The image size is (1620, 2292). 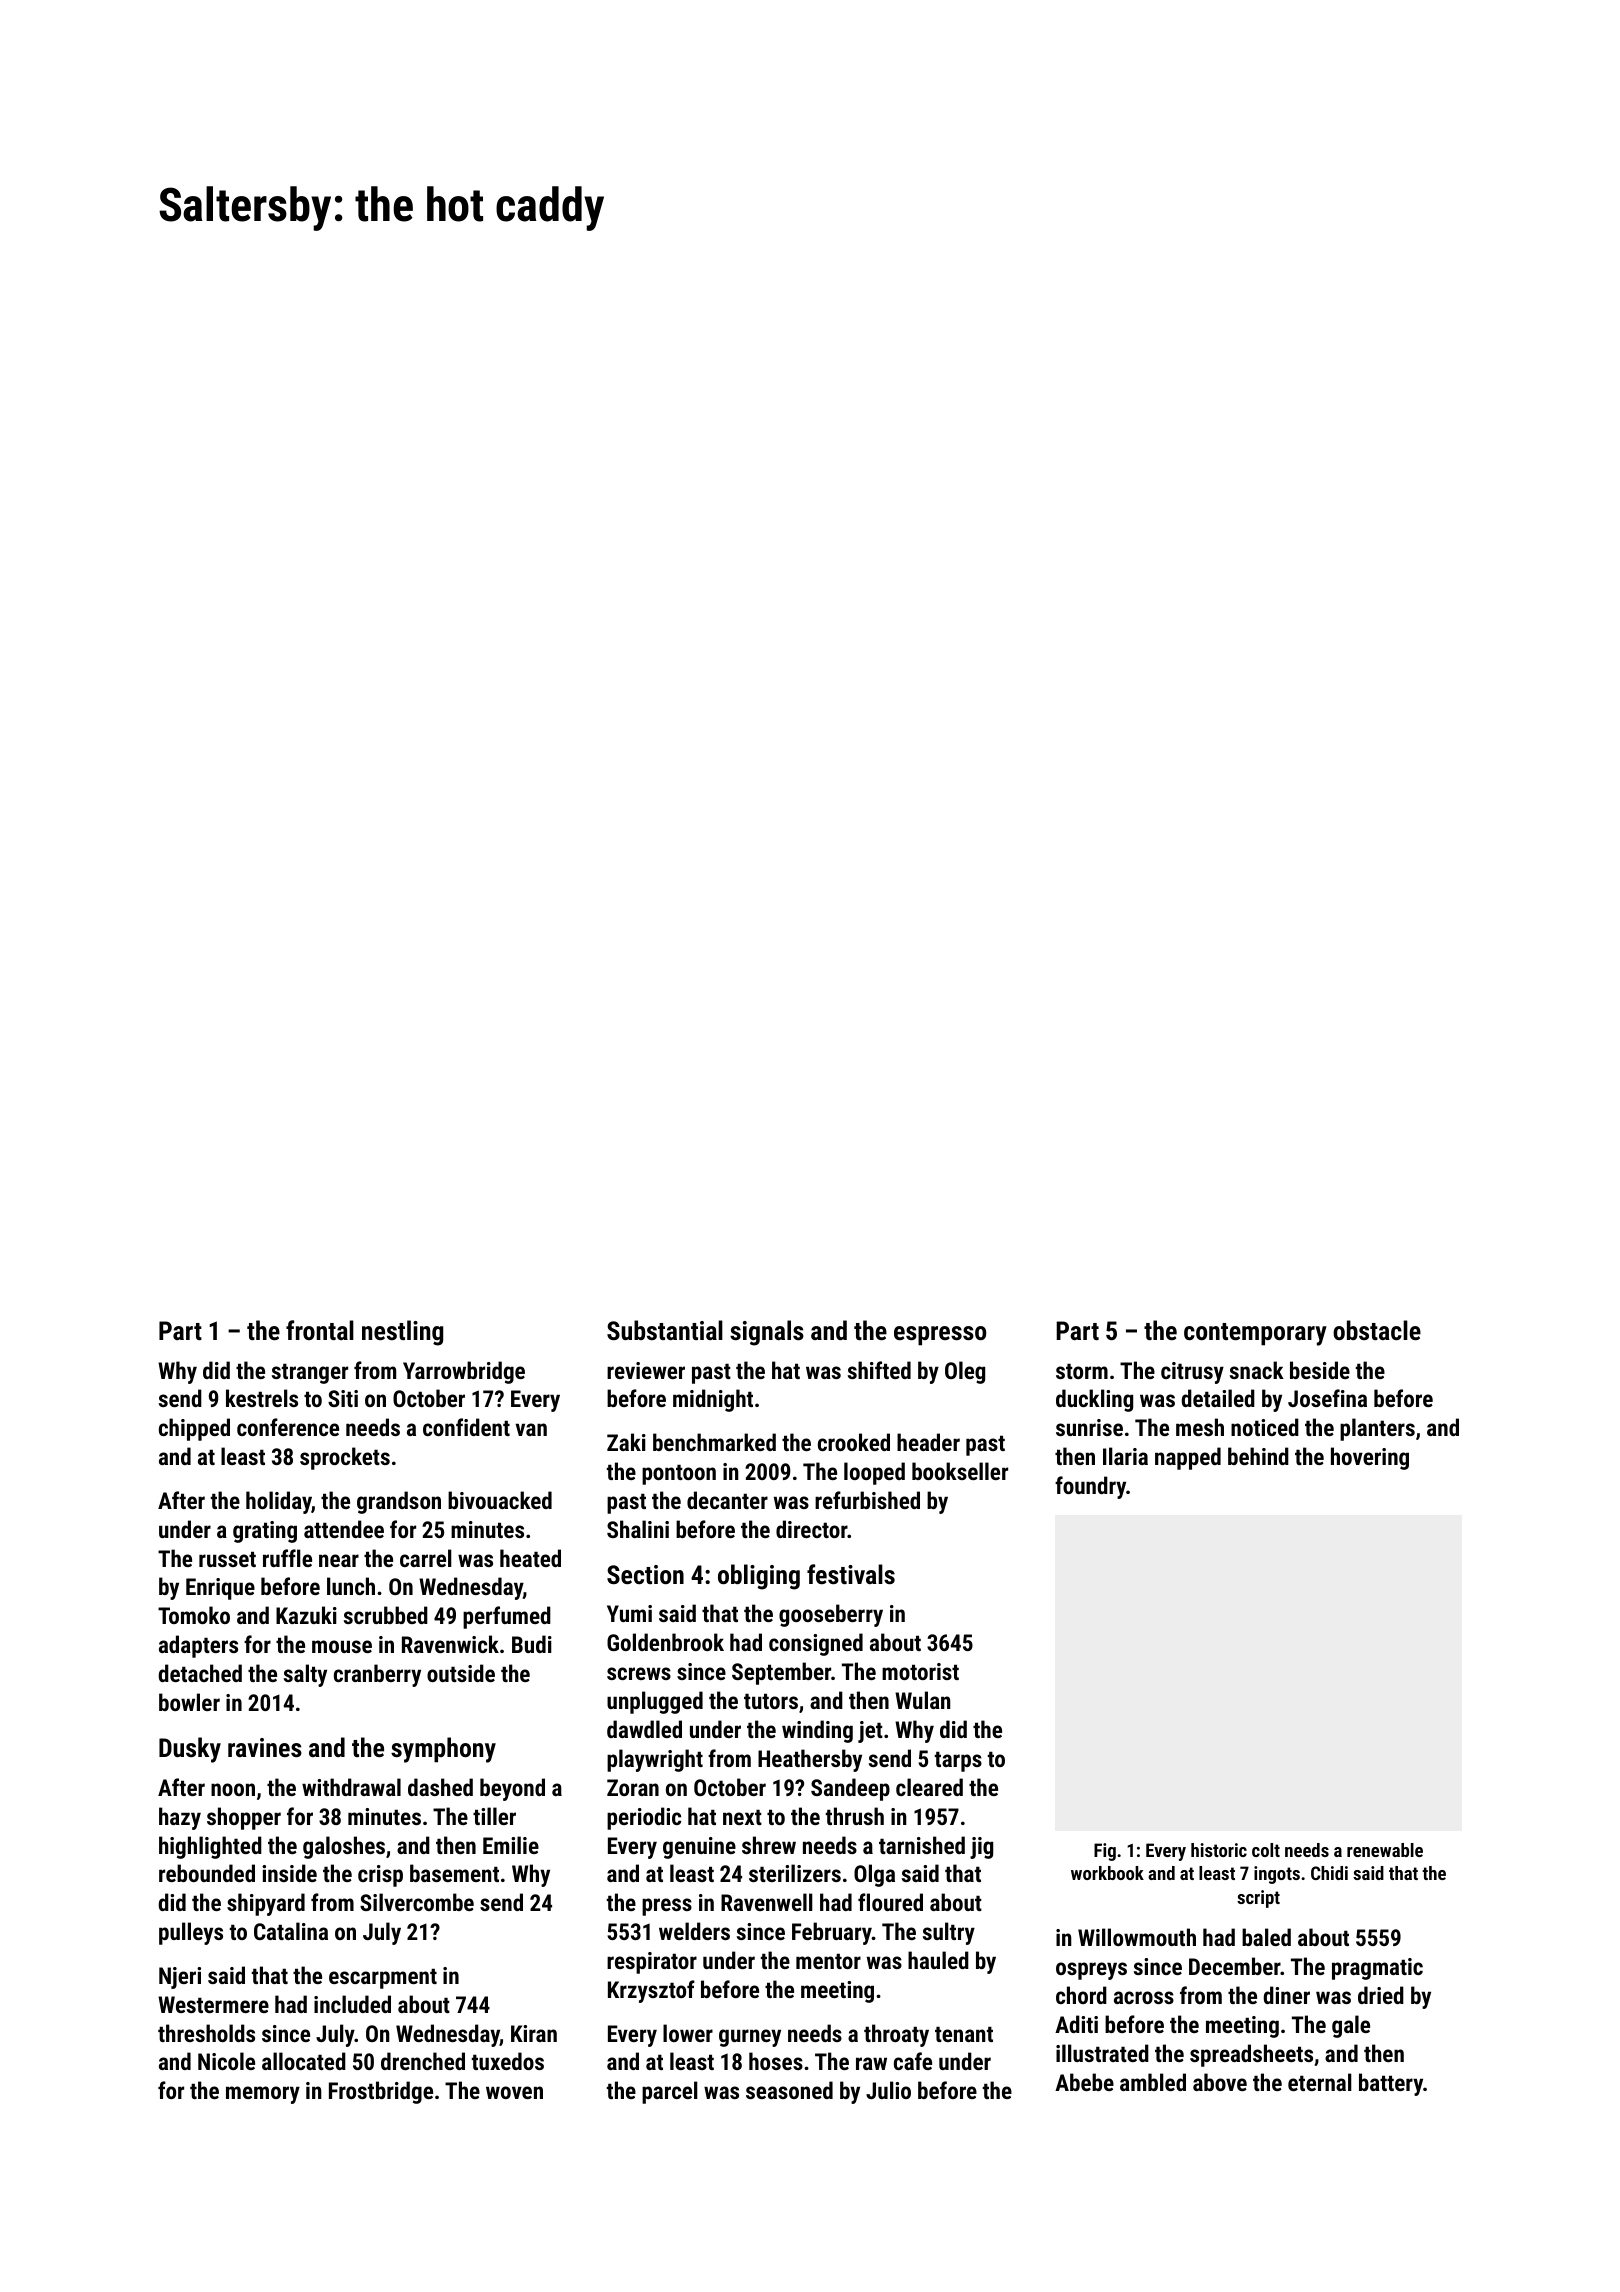 What do you see at coordinates (699, 1848) in the screenshot?
I see `genuine` at bounding box center [699, 1848].
